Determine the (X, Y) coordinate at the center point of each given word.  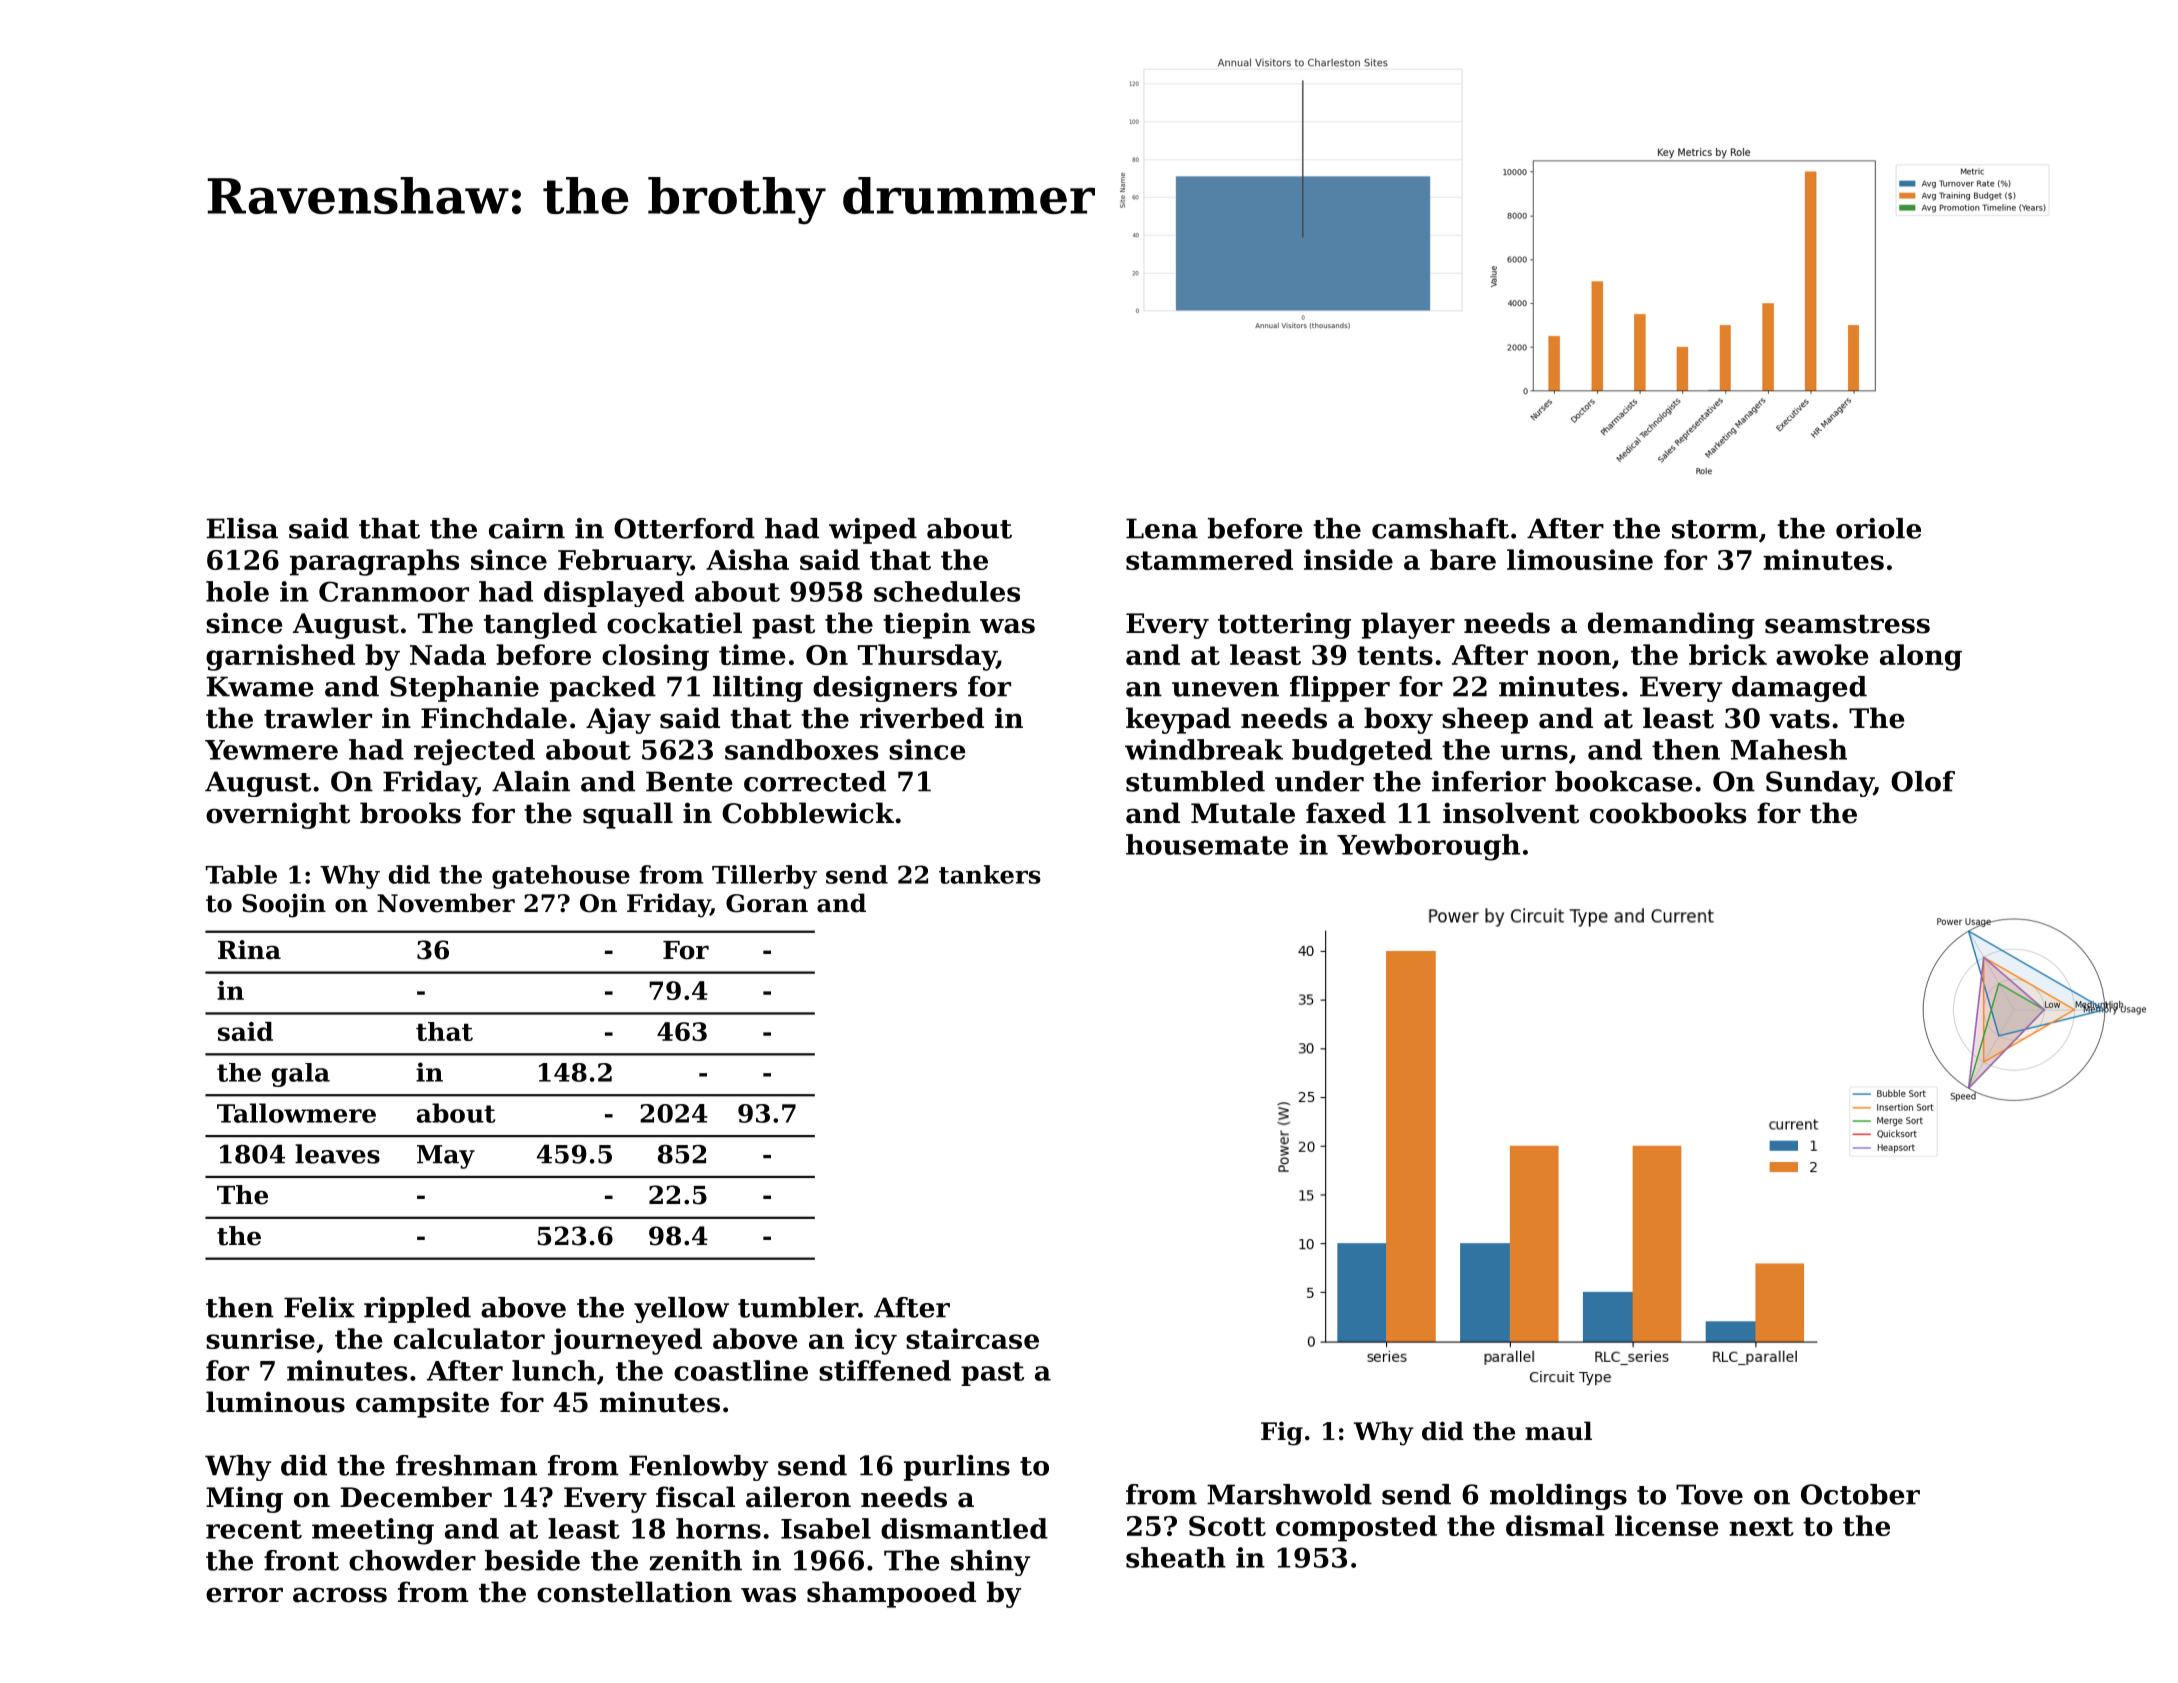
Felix (319, 1307)
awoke (1822, 654)
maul (1558, 1431)
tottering (1284, 625)
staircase (972, 1338)
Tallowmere (296, 1113)
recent (254, 1529)
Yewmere (271, 750)
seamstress (1847, 624)
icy (876, 1341)
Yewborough (1428, 847)
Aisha (747, 559)
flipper (1340, 689)
